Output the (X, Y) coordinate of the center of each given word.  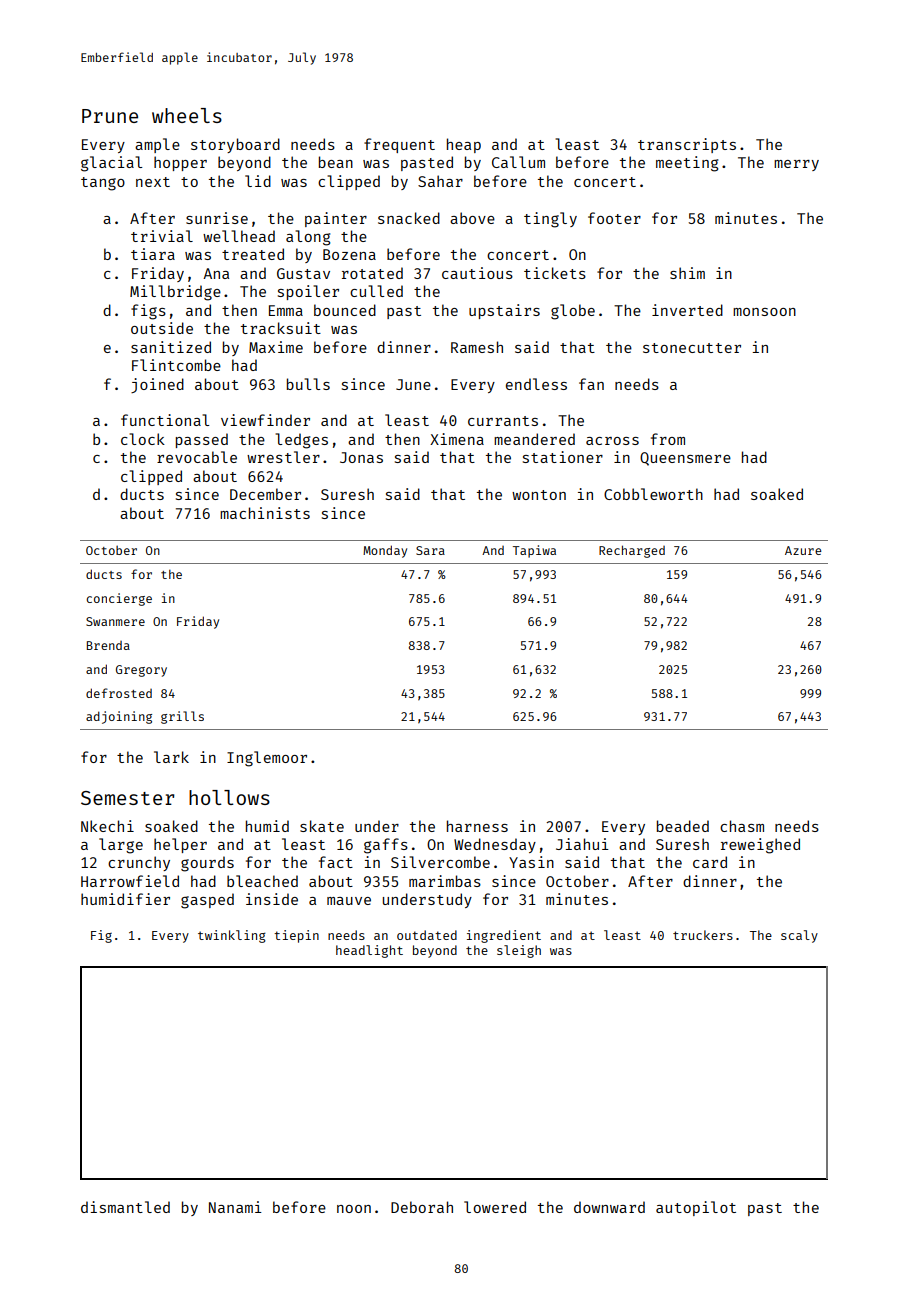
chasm (742, 826)
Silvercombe (440, 862)
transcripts (687, 145)
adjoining (119, 717)
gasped (207, 901)
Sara (430, 550)
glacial (111, 164)
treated (253, 254)
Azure (803, 550)
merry (796, 165)
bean (336, 162)
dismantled (125, 1207)
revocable (197, 457)
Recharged (632, 551)
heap (464, 145)
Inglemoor (267, 759)
